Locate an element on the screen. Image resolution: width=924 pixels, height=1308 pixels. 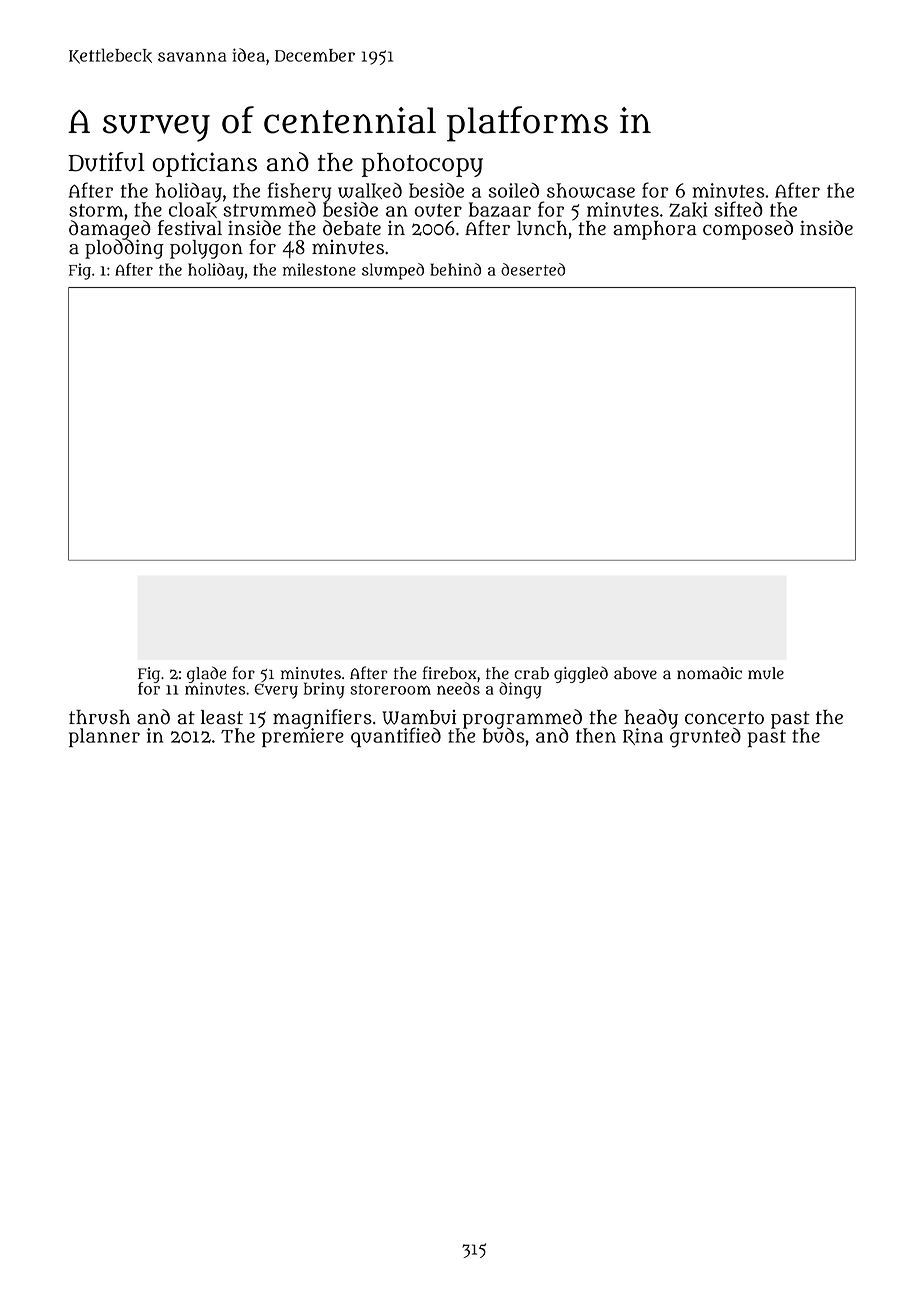
milestone is located at coordinates (319, 269).
